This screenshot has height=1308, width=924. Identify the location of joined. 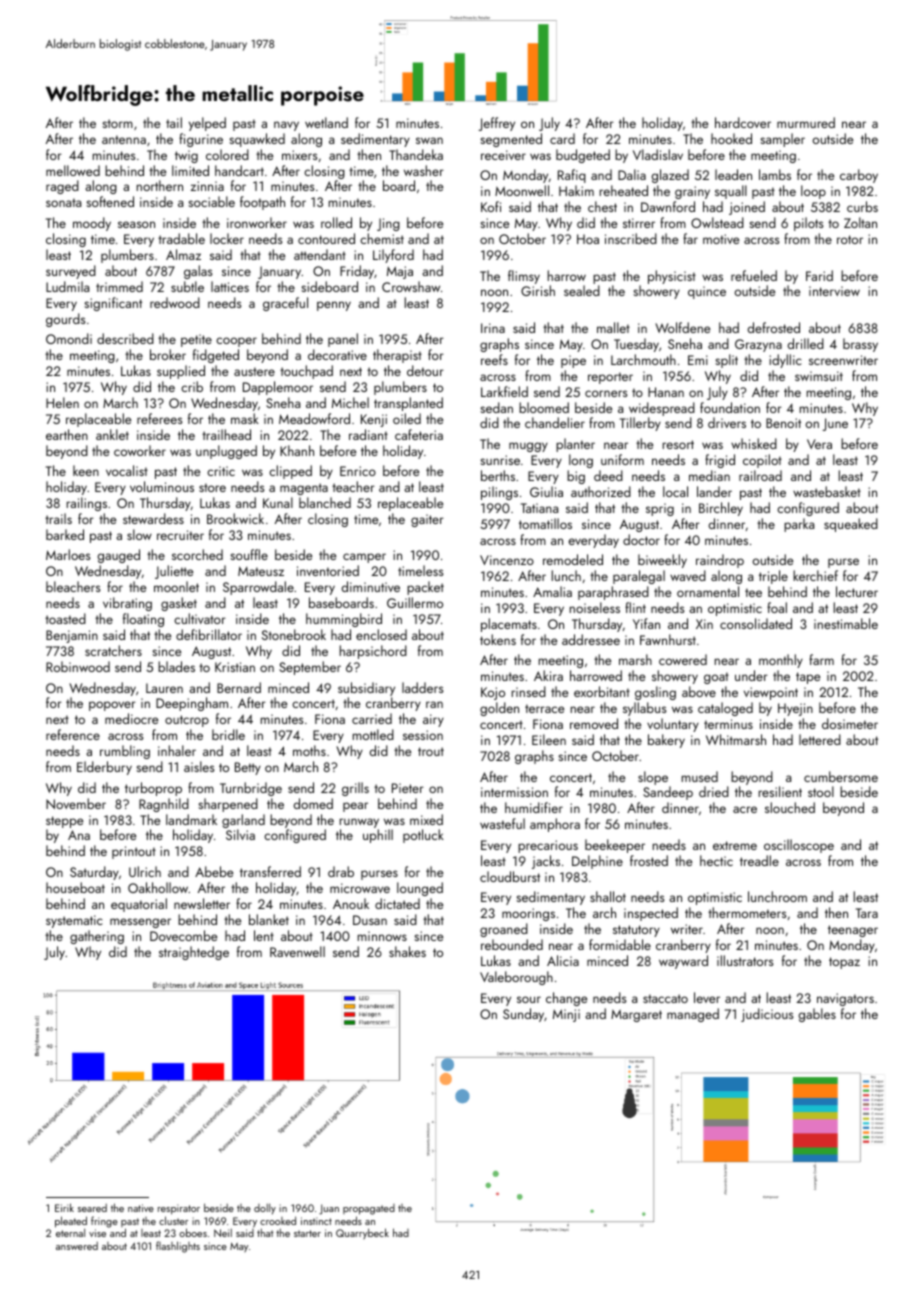
(747, 208).
